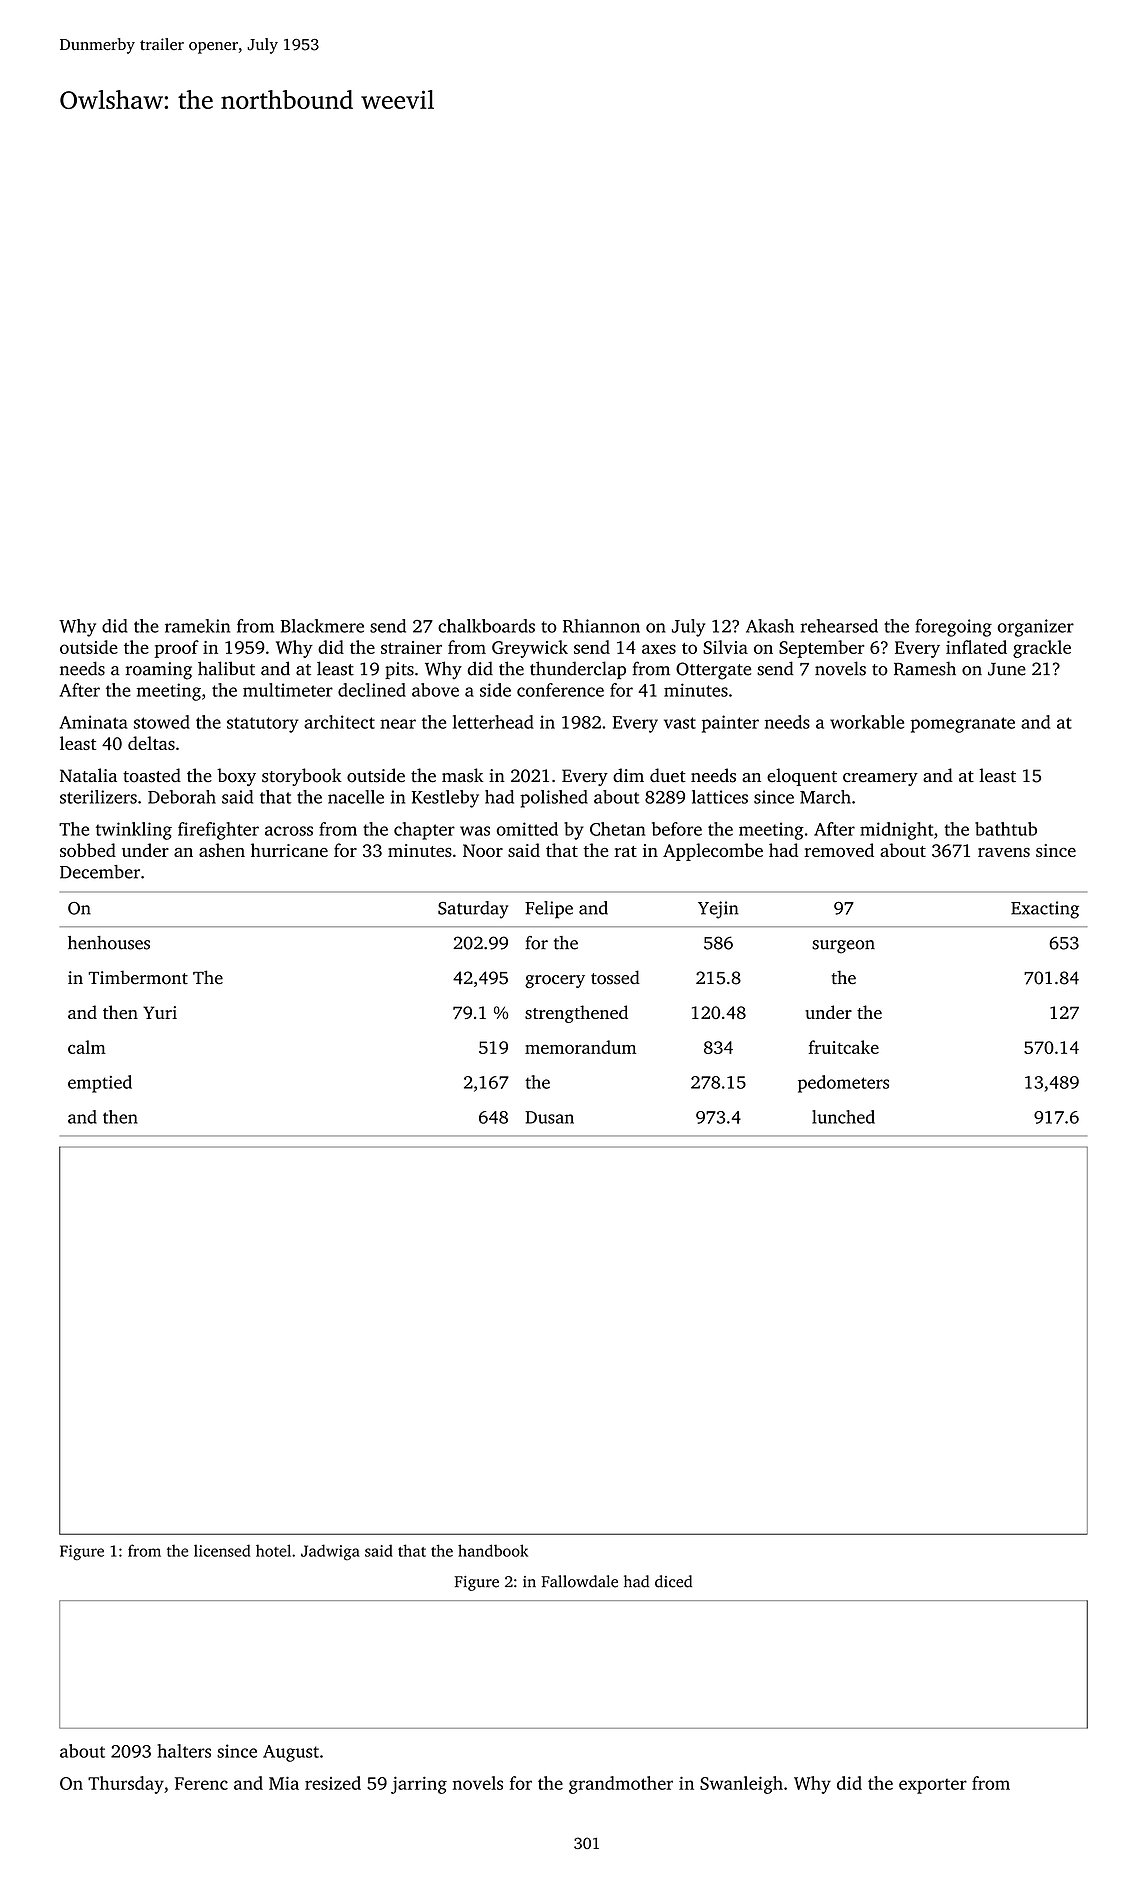 This image has height=1889, width=1147. What do you see at coordinates (839, 626) in the image?
I see `rehearsed` at bounding box center [839, 626].
